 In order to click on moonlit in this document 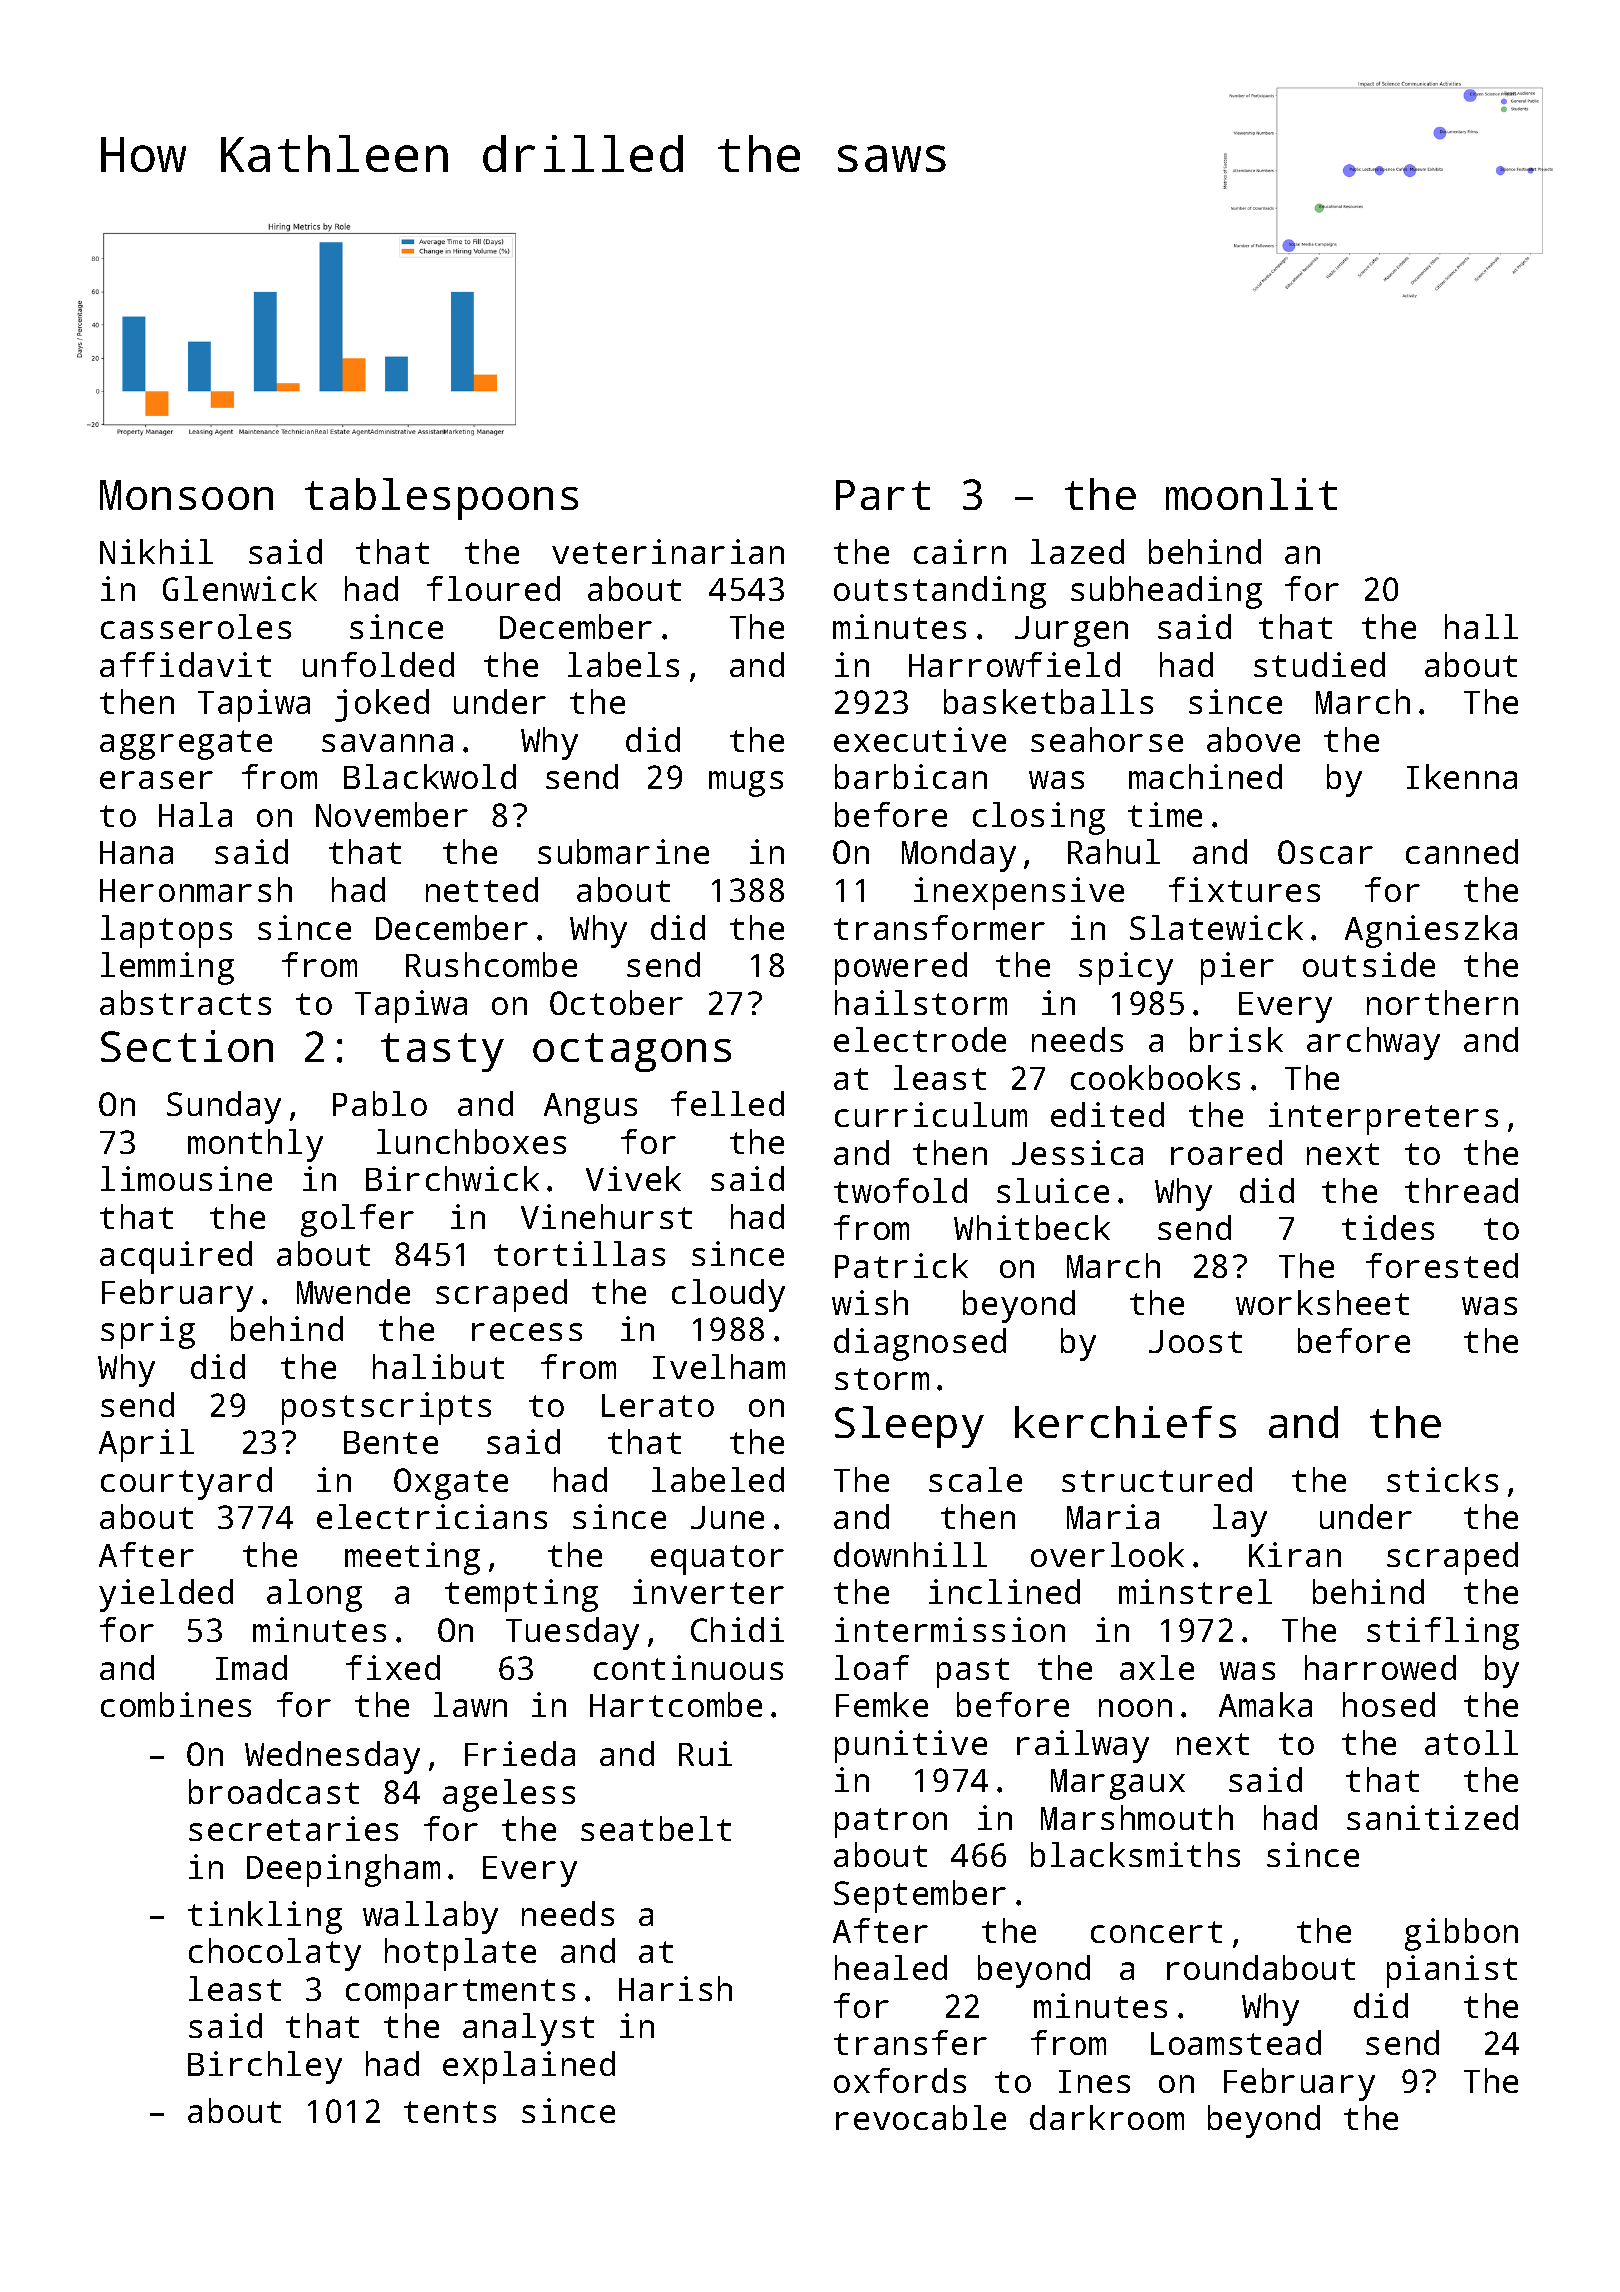, I will do `click(1251, 494)`.
